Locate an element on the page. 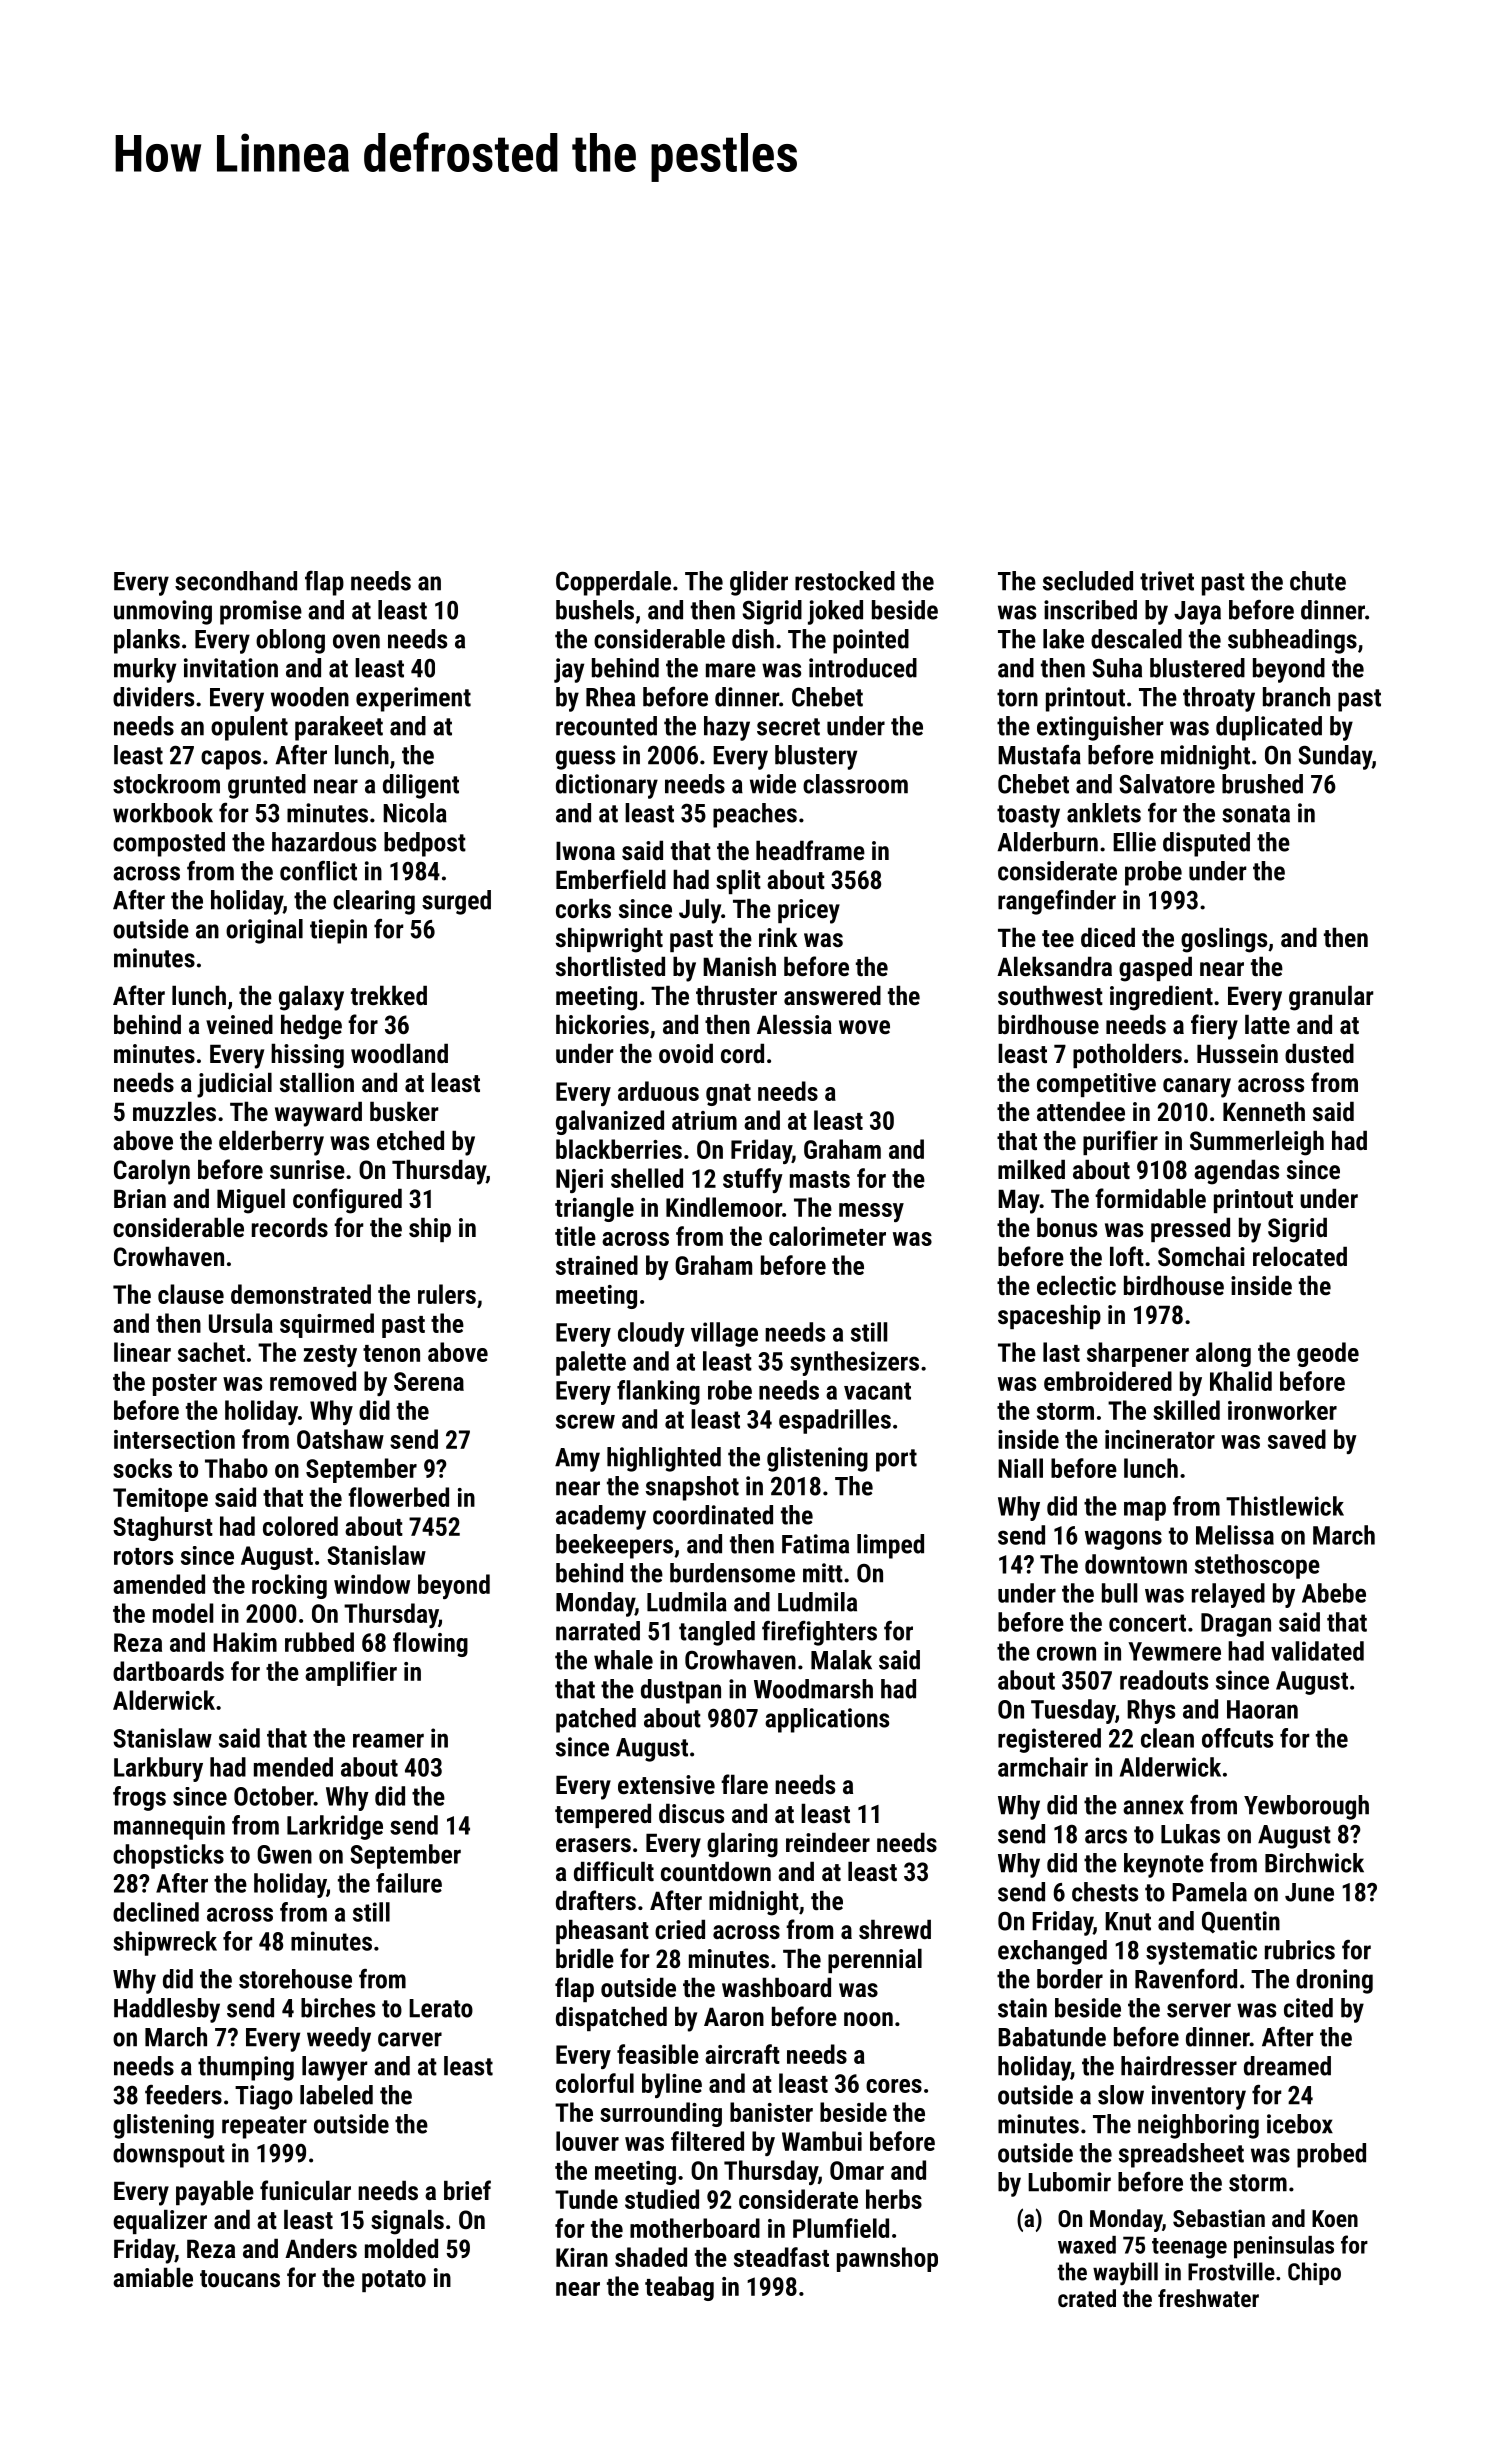 The width and height of the page is (1496, 2464). crated is located at coordinates (1087, 2298).
